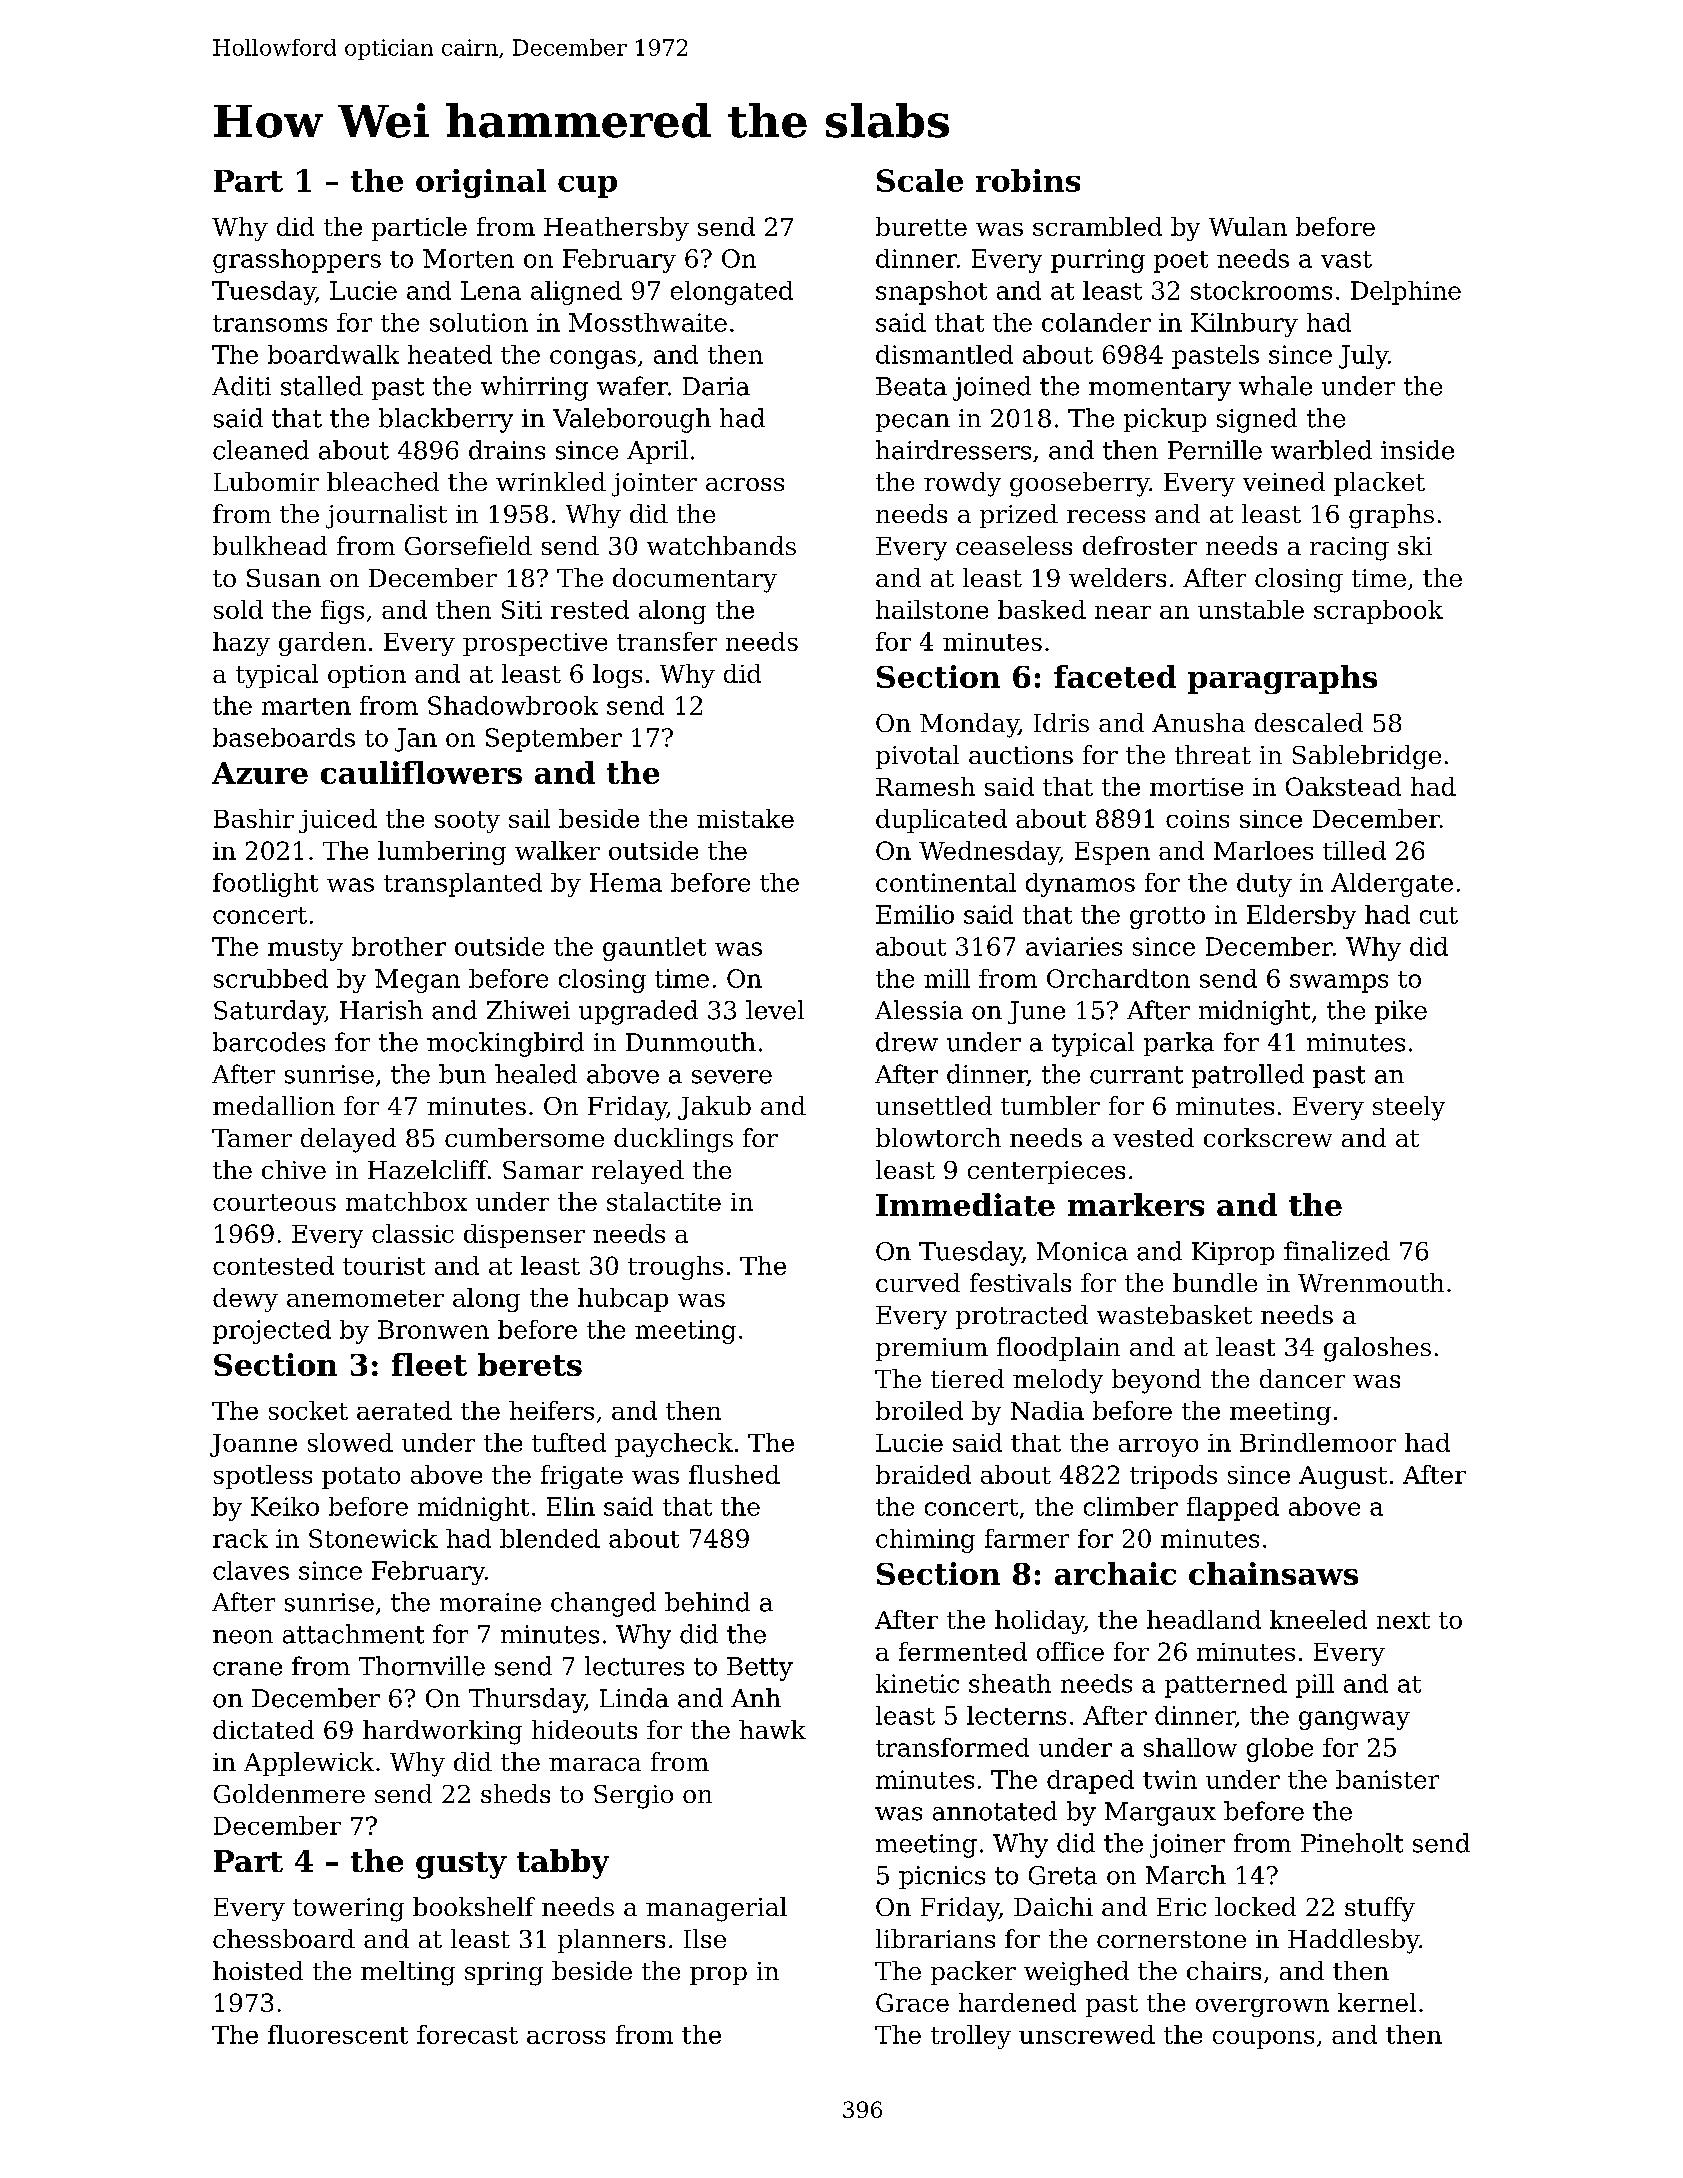  What do you see at coordinates (1337, 1251) in the screenshot?
I see `finalized` at bounding box center [1337, 1251].
